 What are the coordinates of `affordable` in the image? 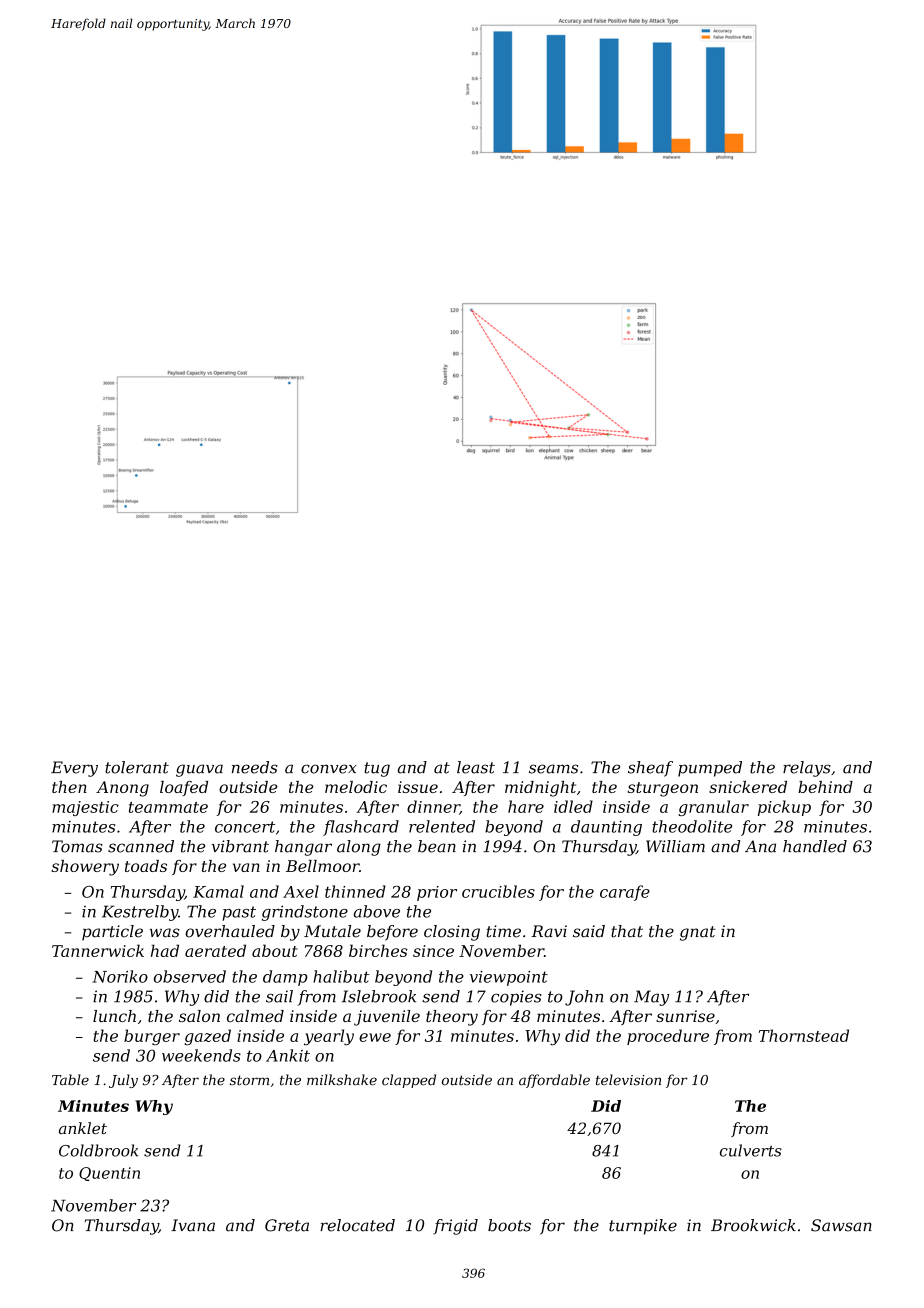 It's located at (554, 1081).
